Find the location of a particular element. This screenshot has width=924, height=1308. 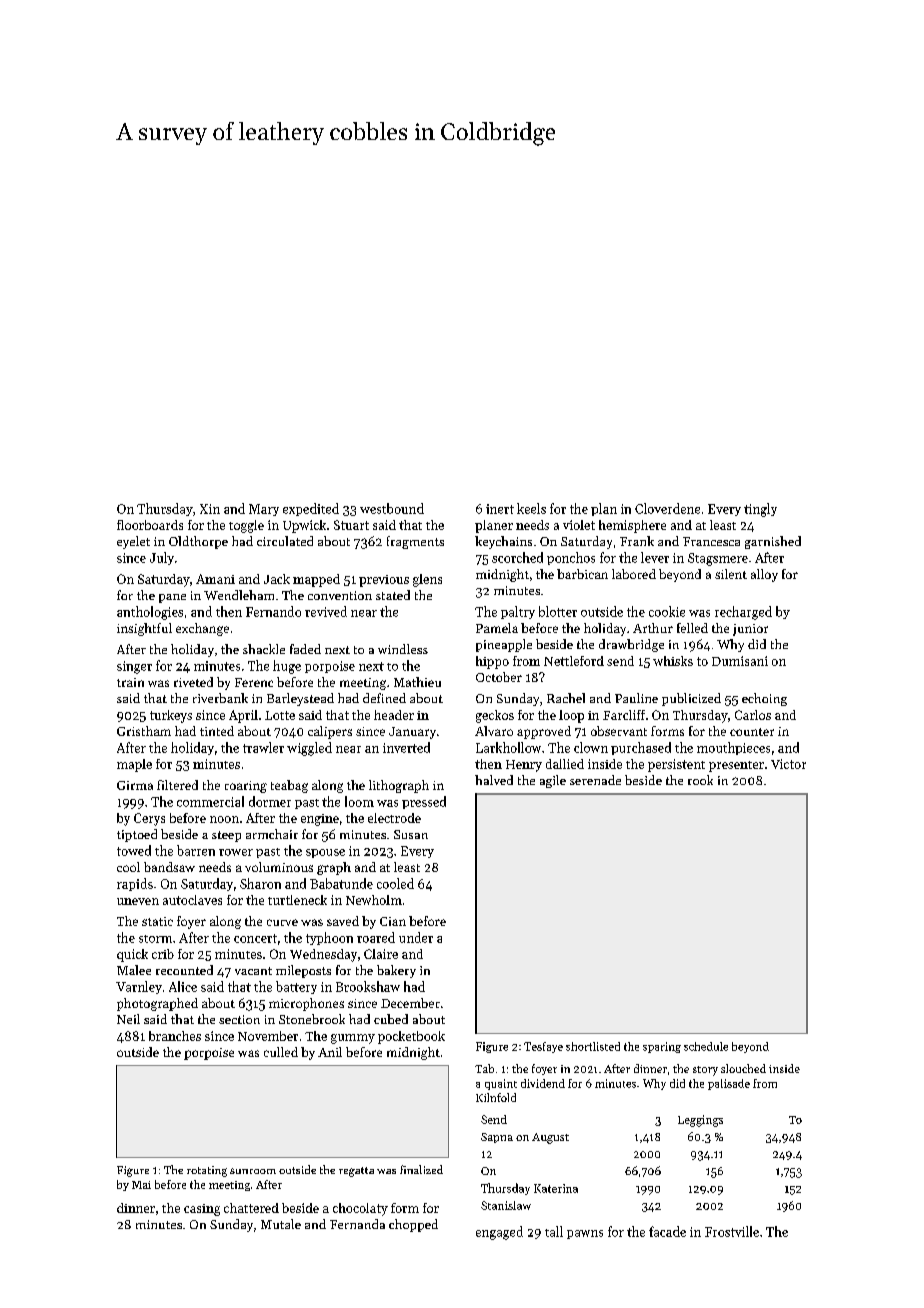

presenter is located at coordinates (736, 766).
